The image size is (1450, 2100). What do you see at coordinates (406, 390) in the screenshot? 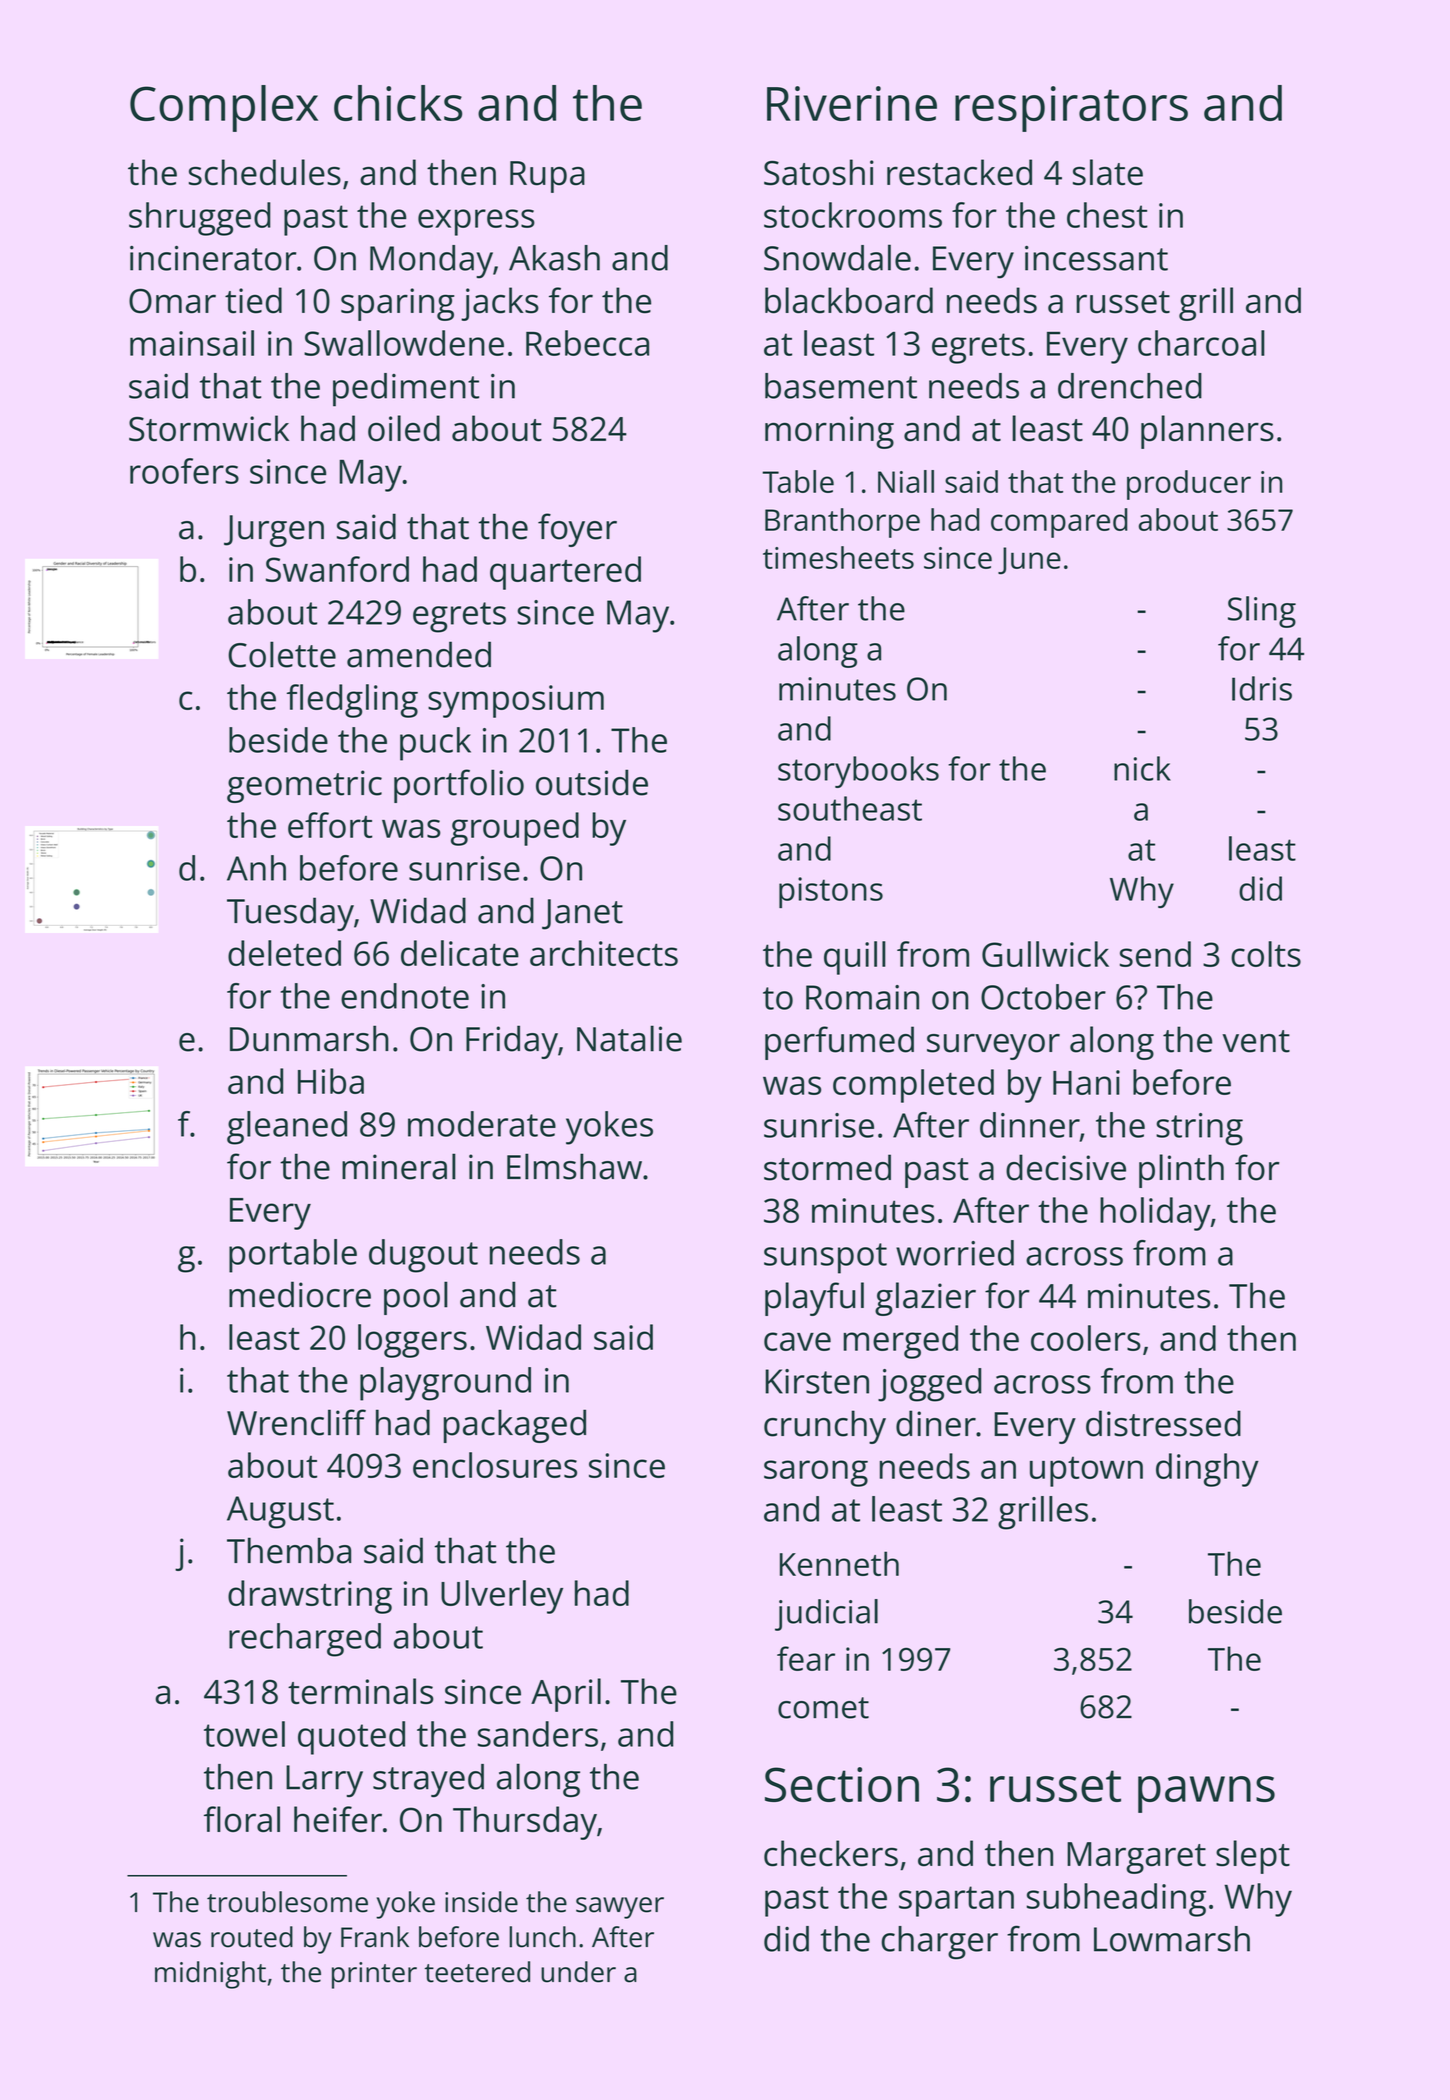
I see `pediment` at bounding box center [406, 390].
